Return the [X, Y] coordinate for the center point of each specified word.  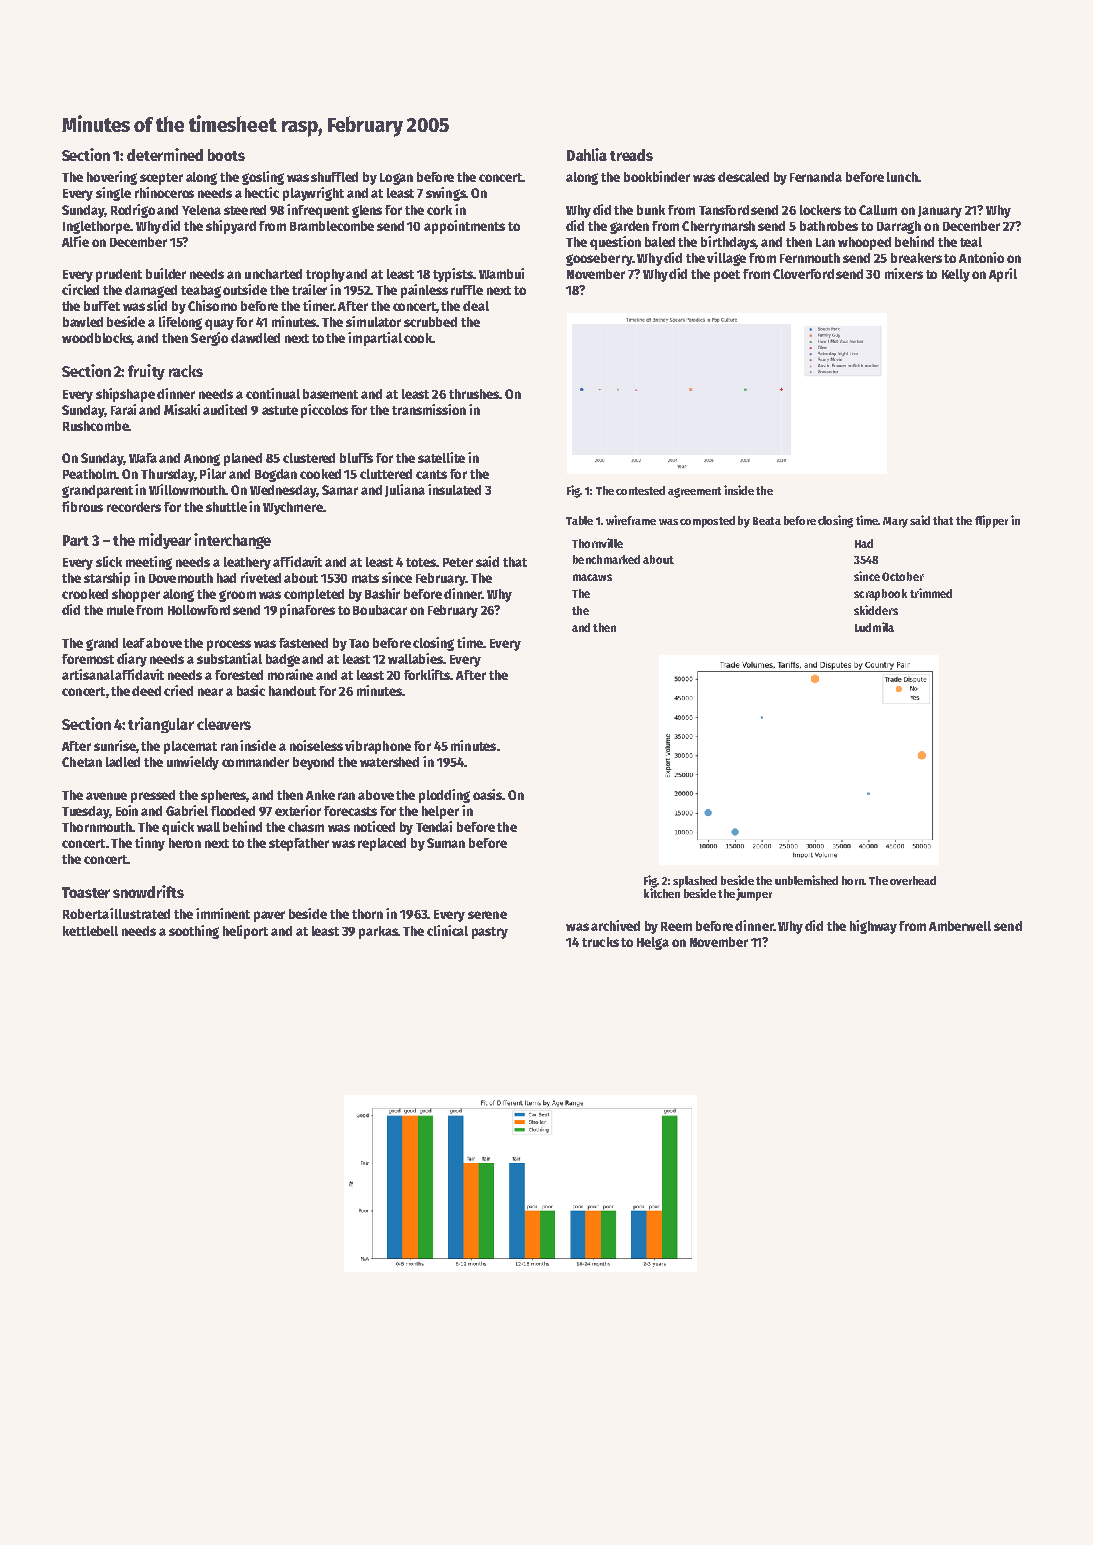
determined [165, 154]
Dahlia [587, 154]
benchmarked [606, 559]
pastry [490, 933]
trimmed [931, 593]
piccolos [324, 411]
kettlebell [90, 931]
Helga [653, 943]
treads [631, 155]
